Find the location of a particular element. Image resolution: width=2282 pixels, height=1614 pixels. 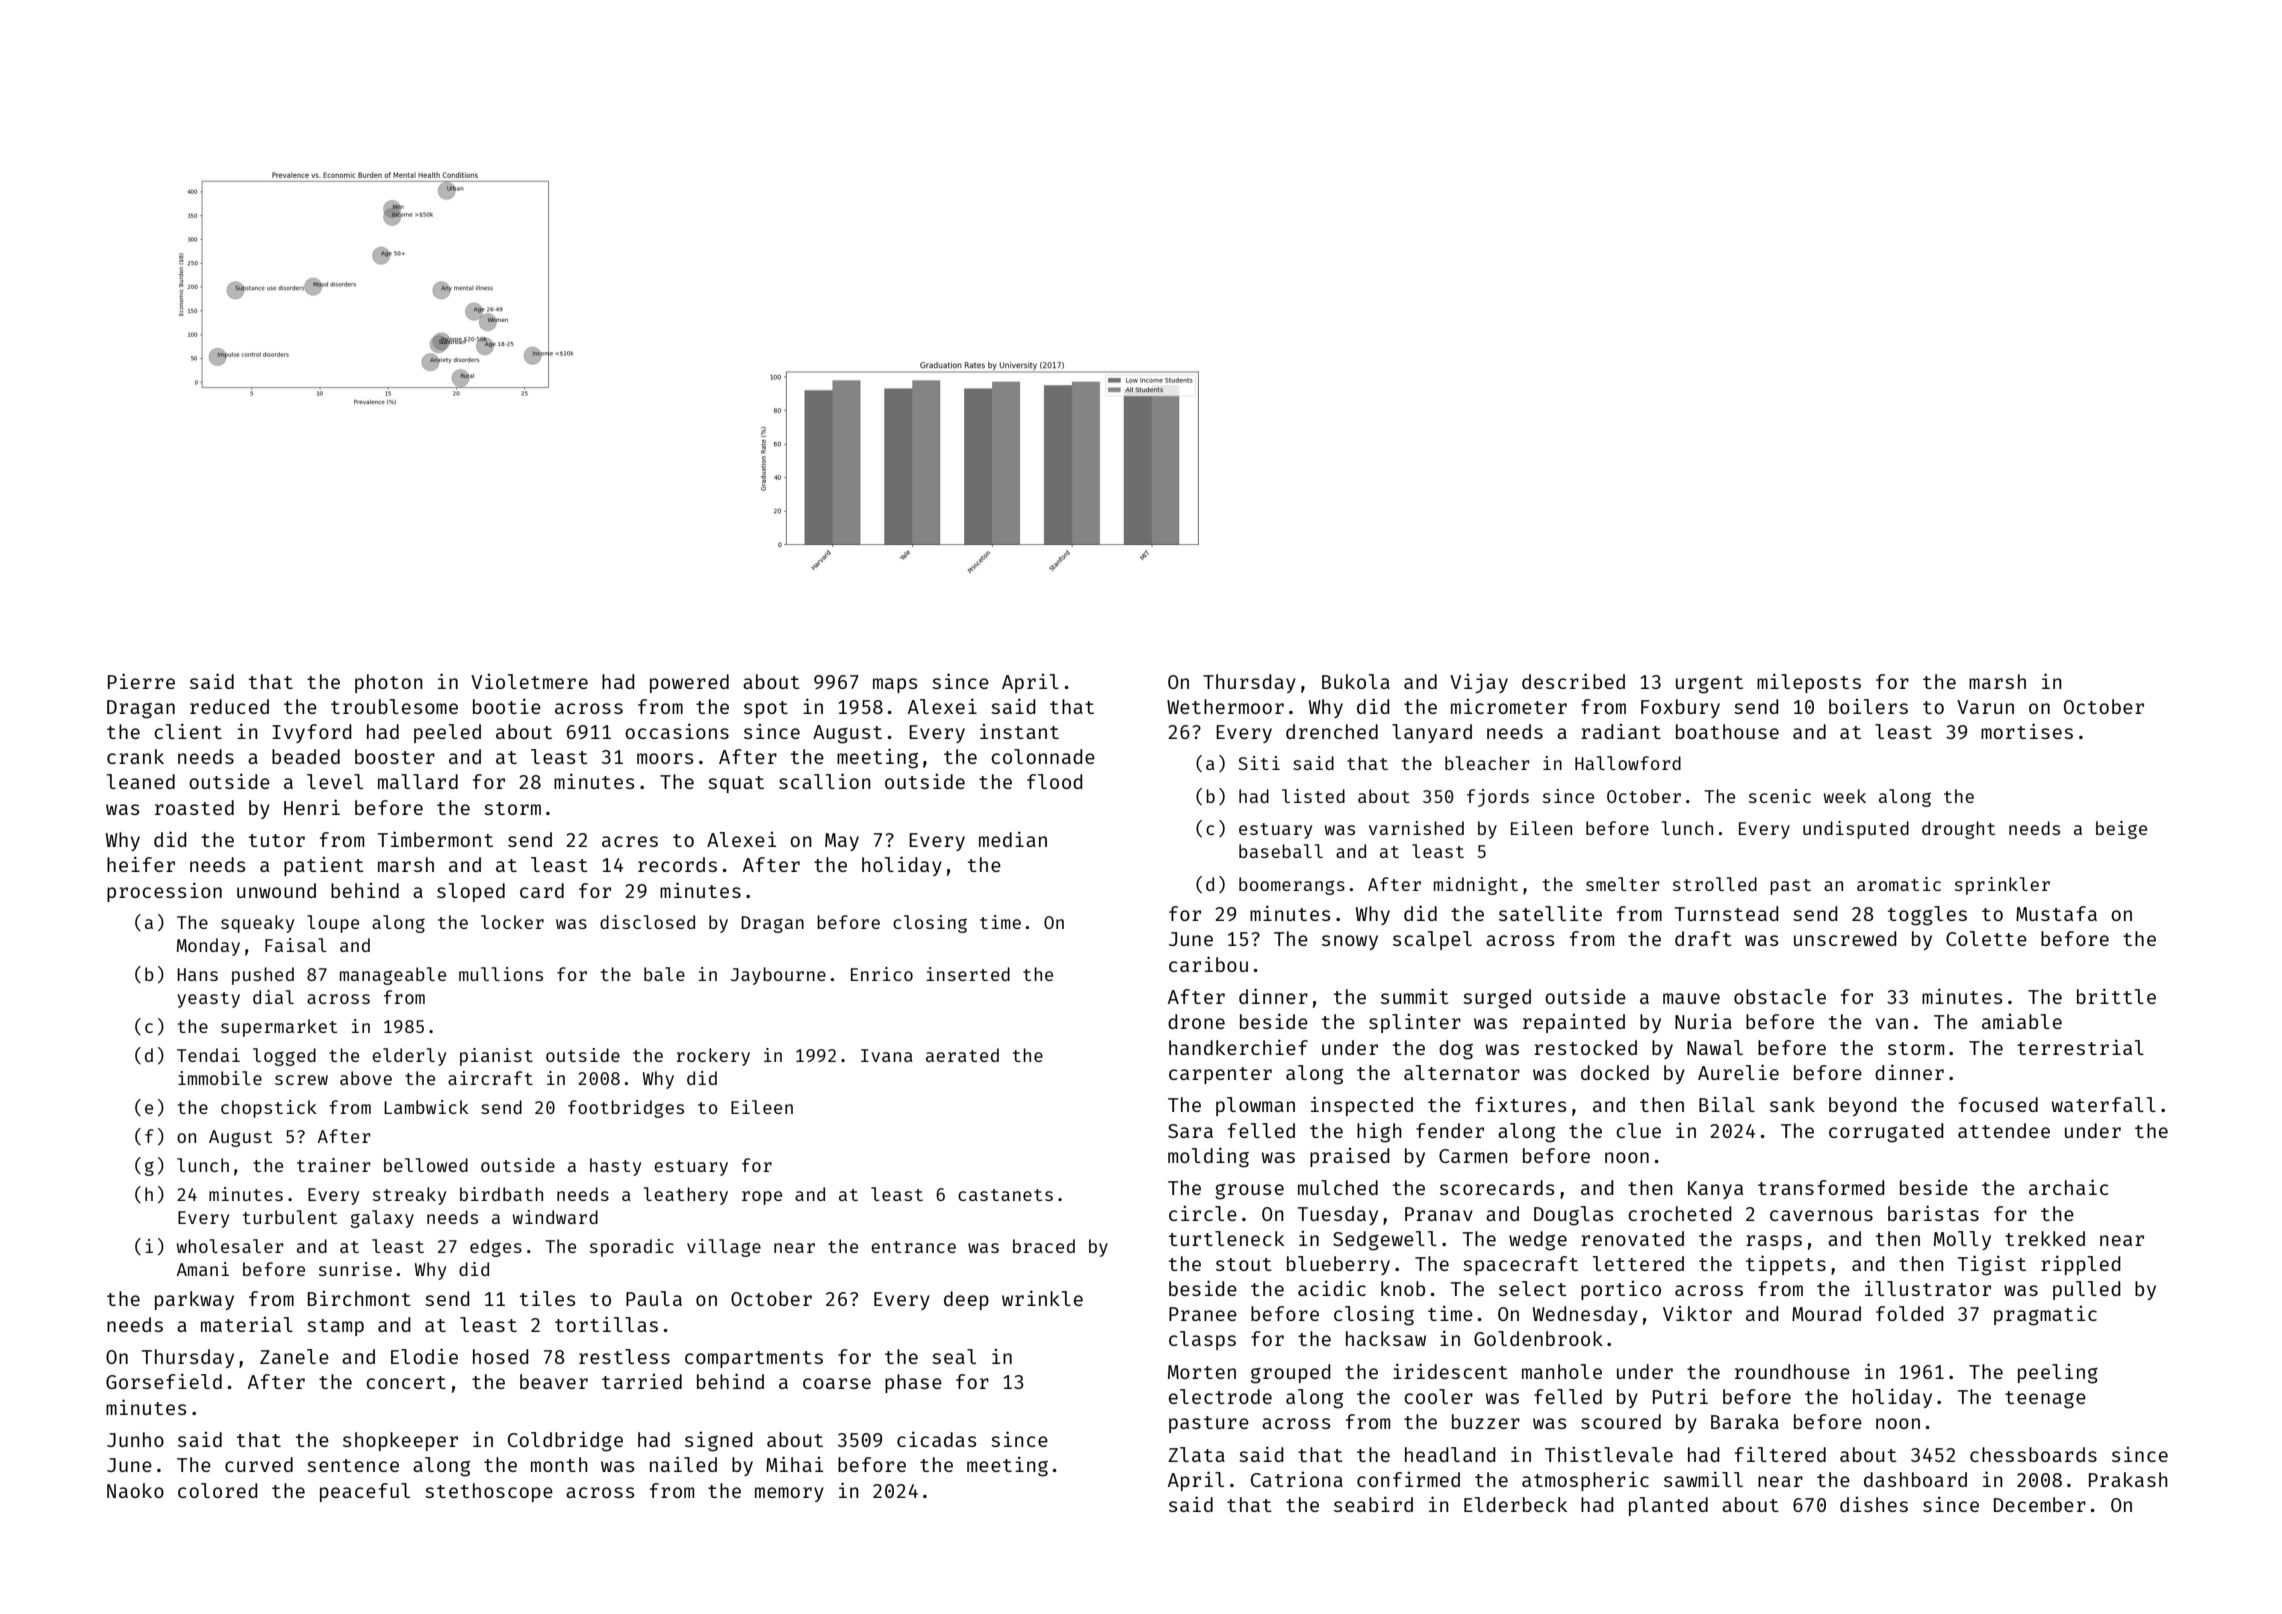

colonnade is located at coordinates (1043, 756).
